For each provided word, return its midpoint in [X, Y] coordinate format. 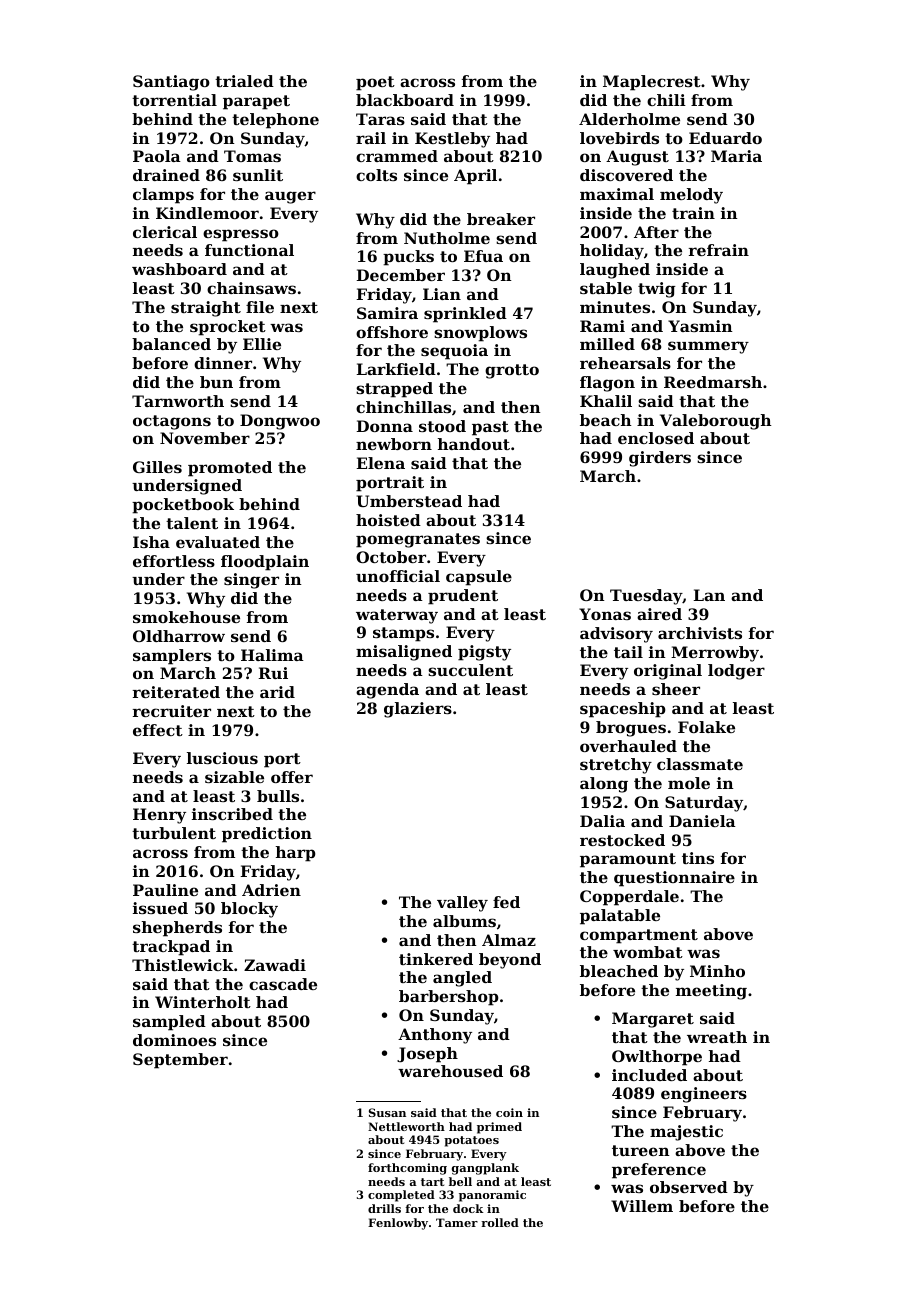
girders [660, 459]
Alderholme [629, 119]
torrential [174, 100]
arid [277, 692]
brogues [631, 729]
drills [384, 1208]
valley [462, 904]
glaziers [418, 710]
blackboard [405, 100]
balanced [171, 344]
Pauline [165, 890]
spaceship [622, 710]
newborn [394, 444]
